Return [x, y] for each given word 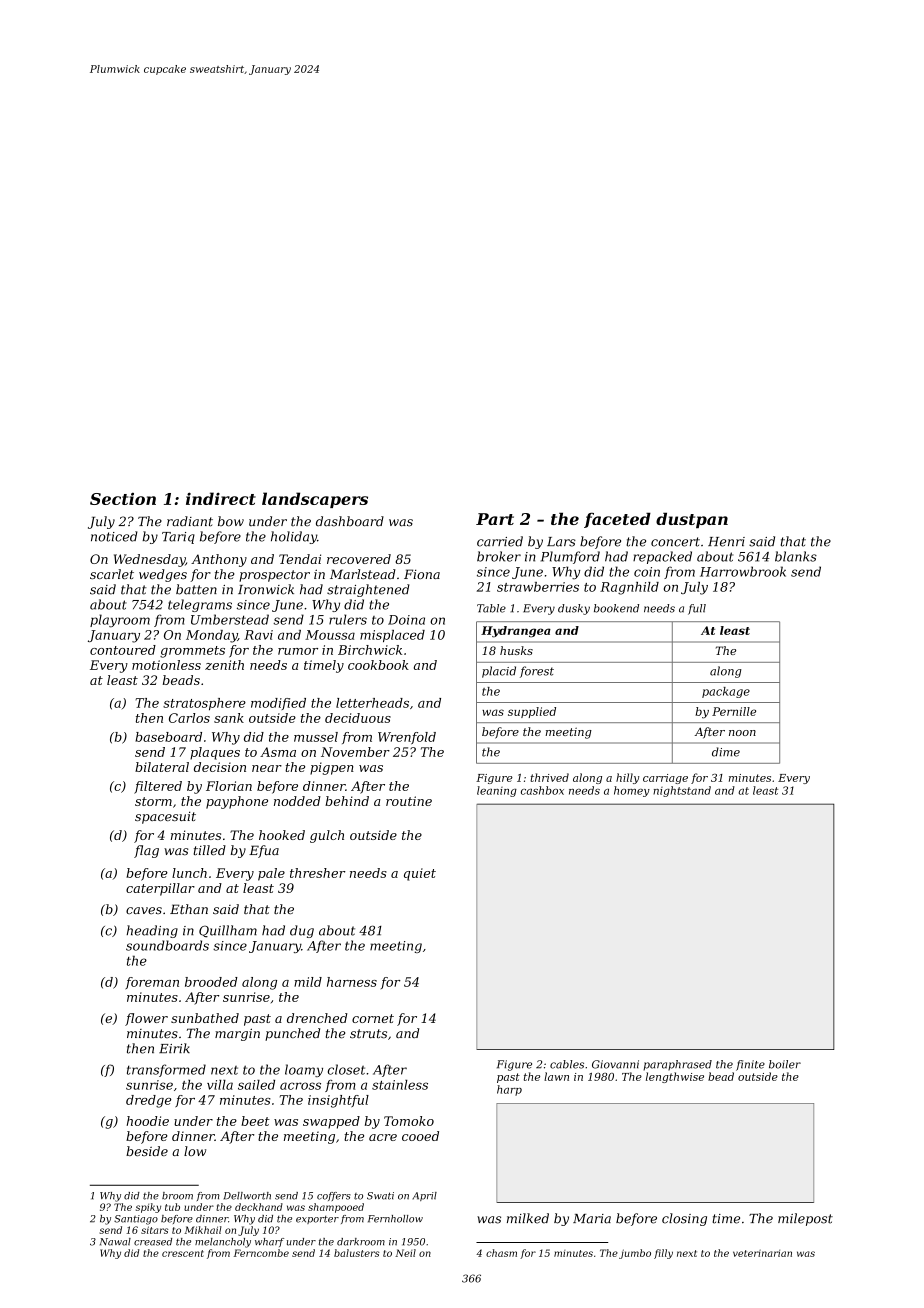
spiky [148, 1208]
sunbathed [205, 1018]
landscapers [315, 500]
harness [352, 982]
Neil [405, 1253]
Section [123, 498]
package [726, 692]
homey [632, 791]
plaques [215, 753]
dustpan [692, 520]
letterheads [372, 703]
